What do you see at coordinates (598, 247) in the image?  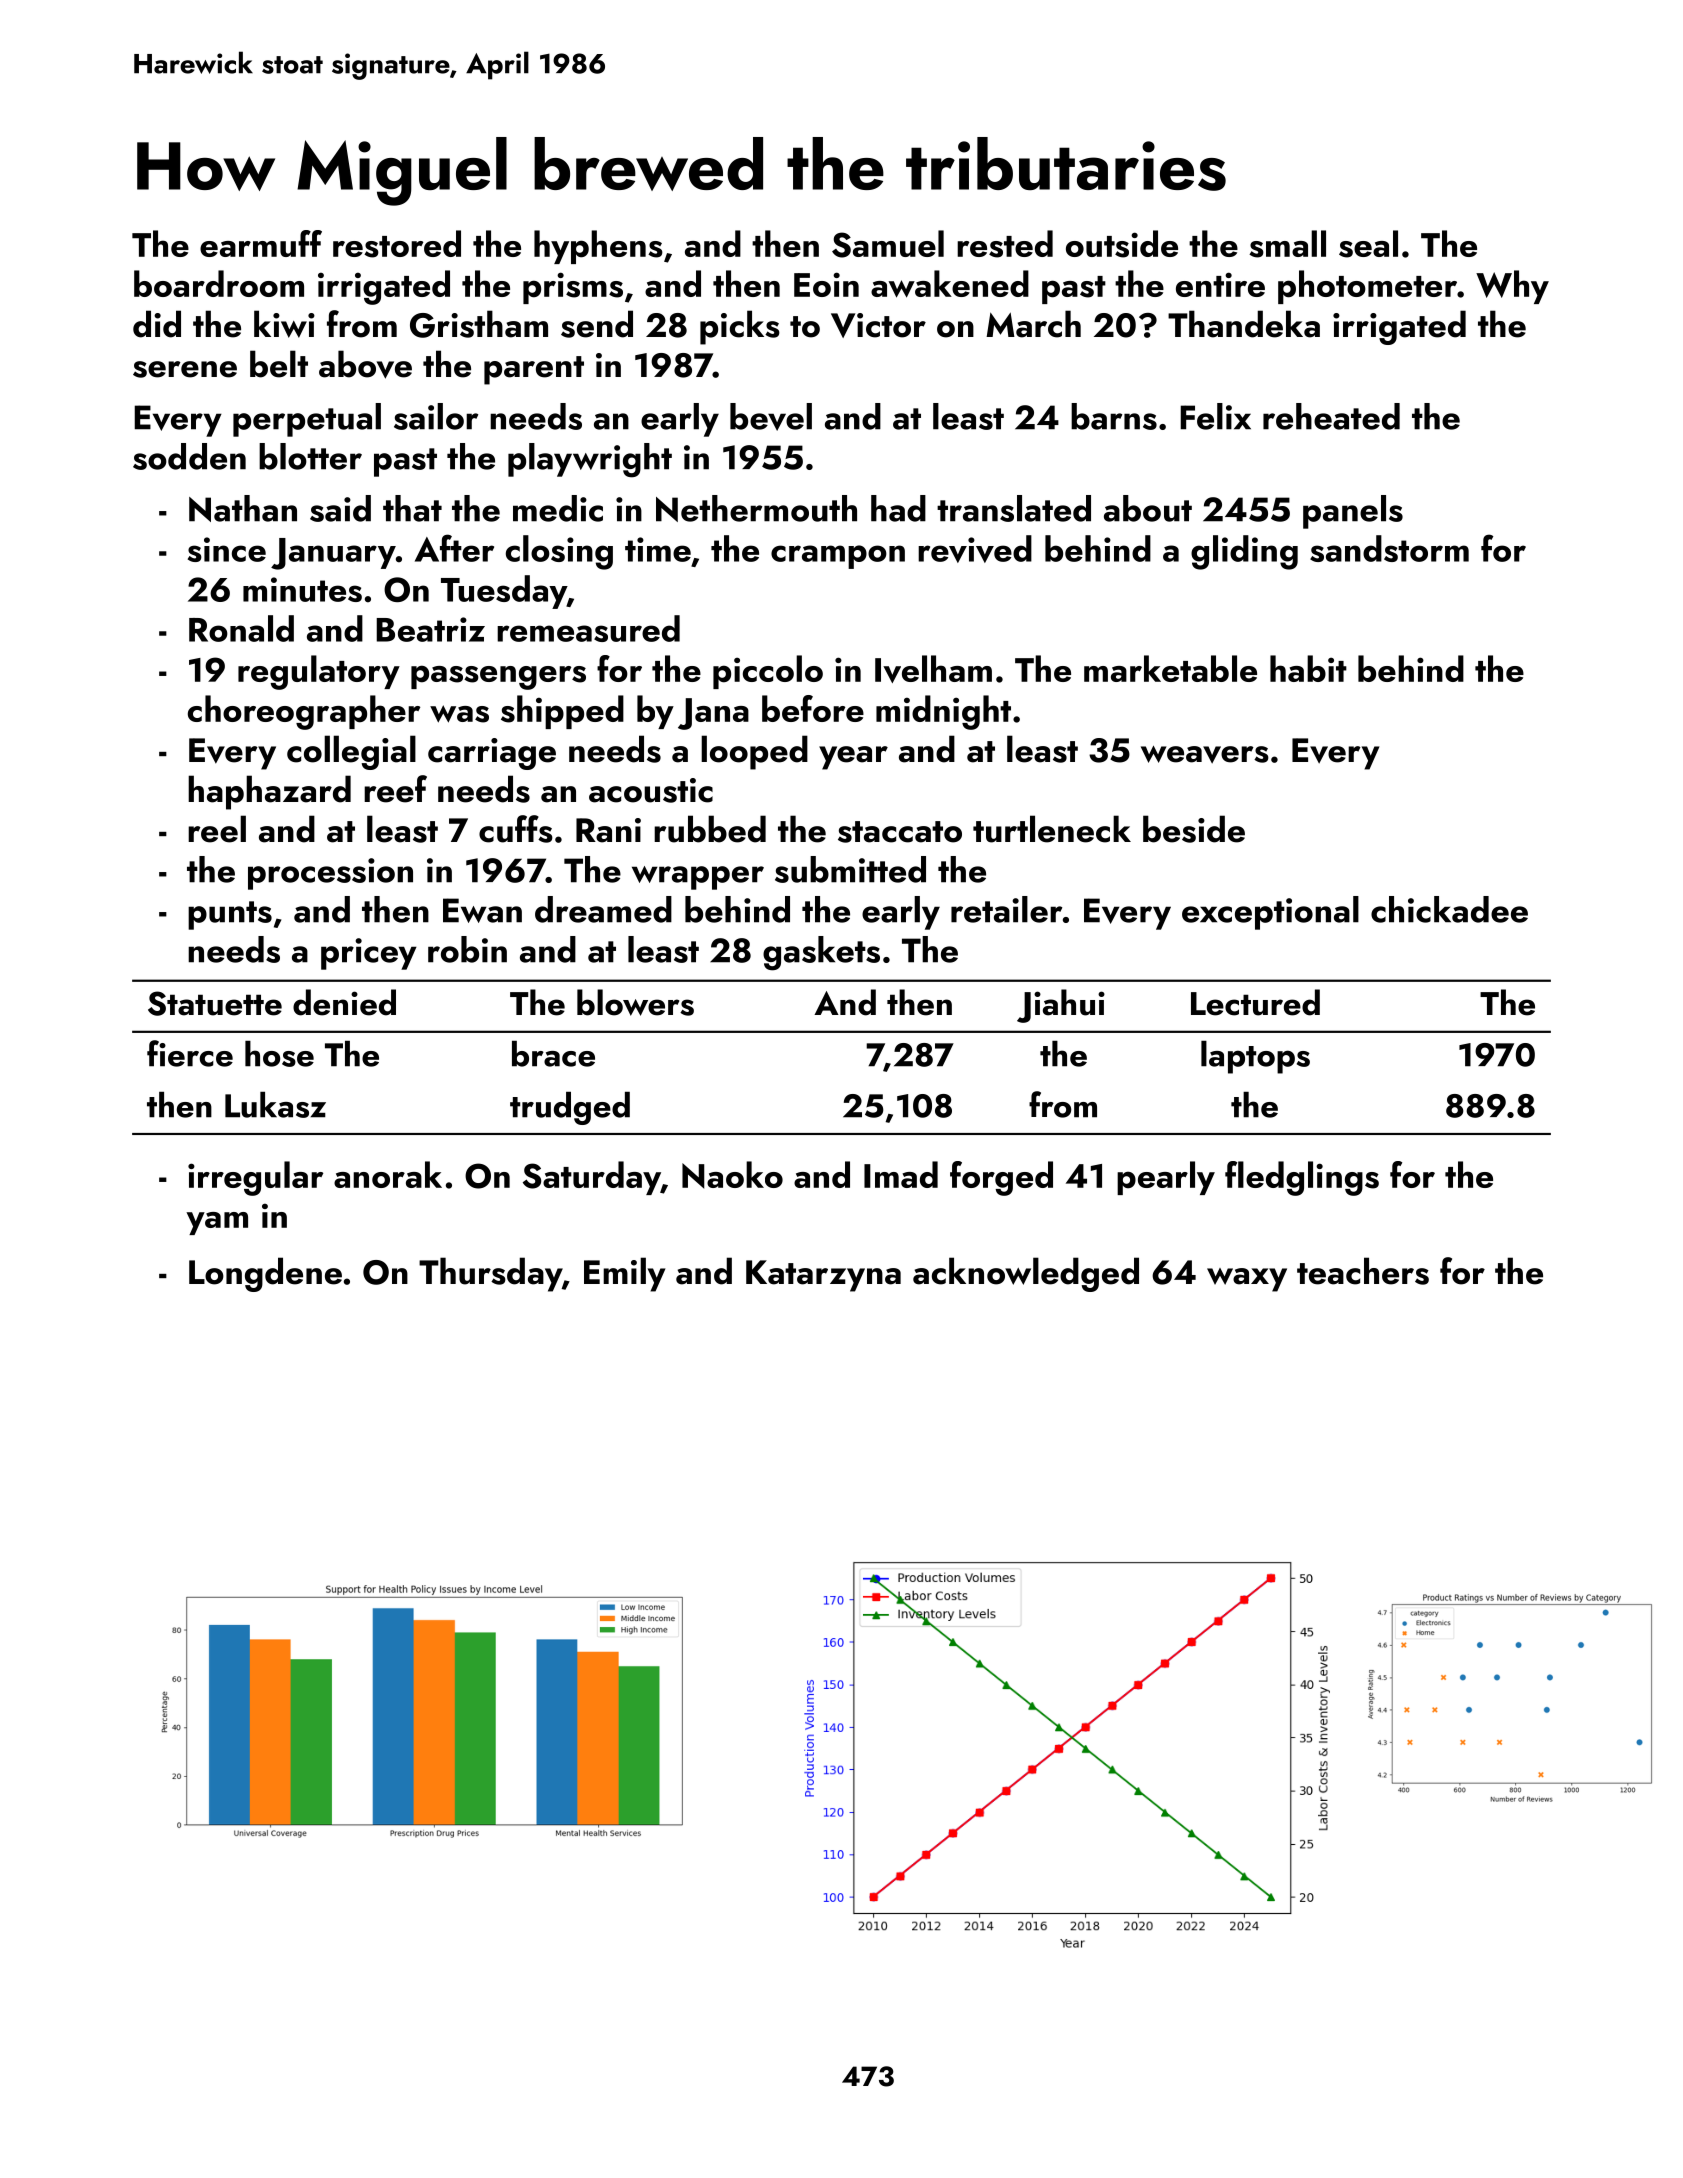 I see `hyphens` at bounding box center [598, 247].
